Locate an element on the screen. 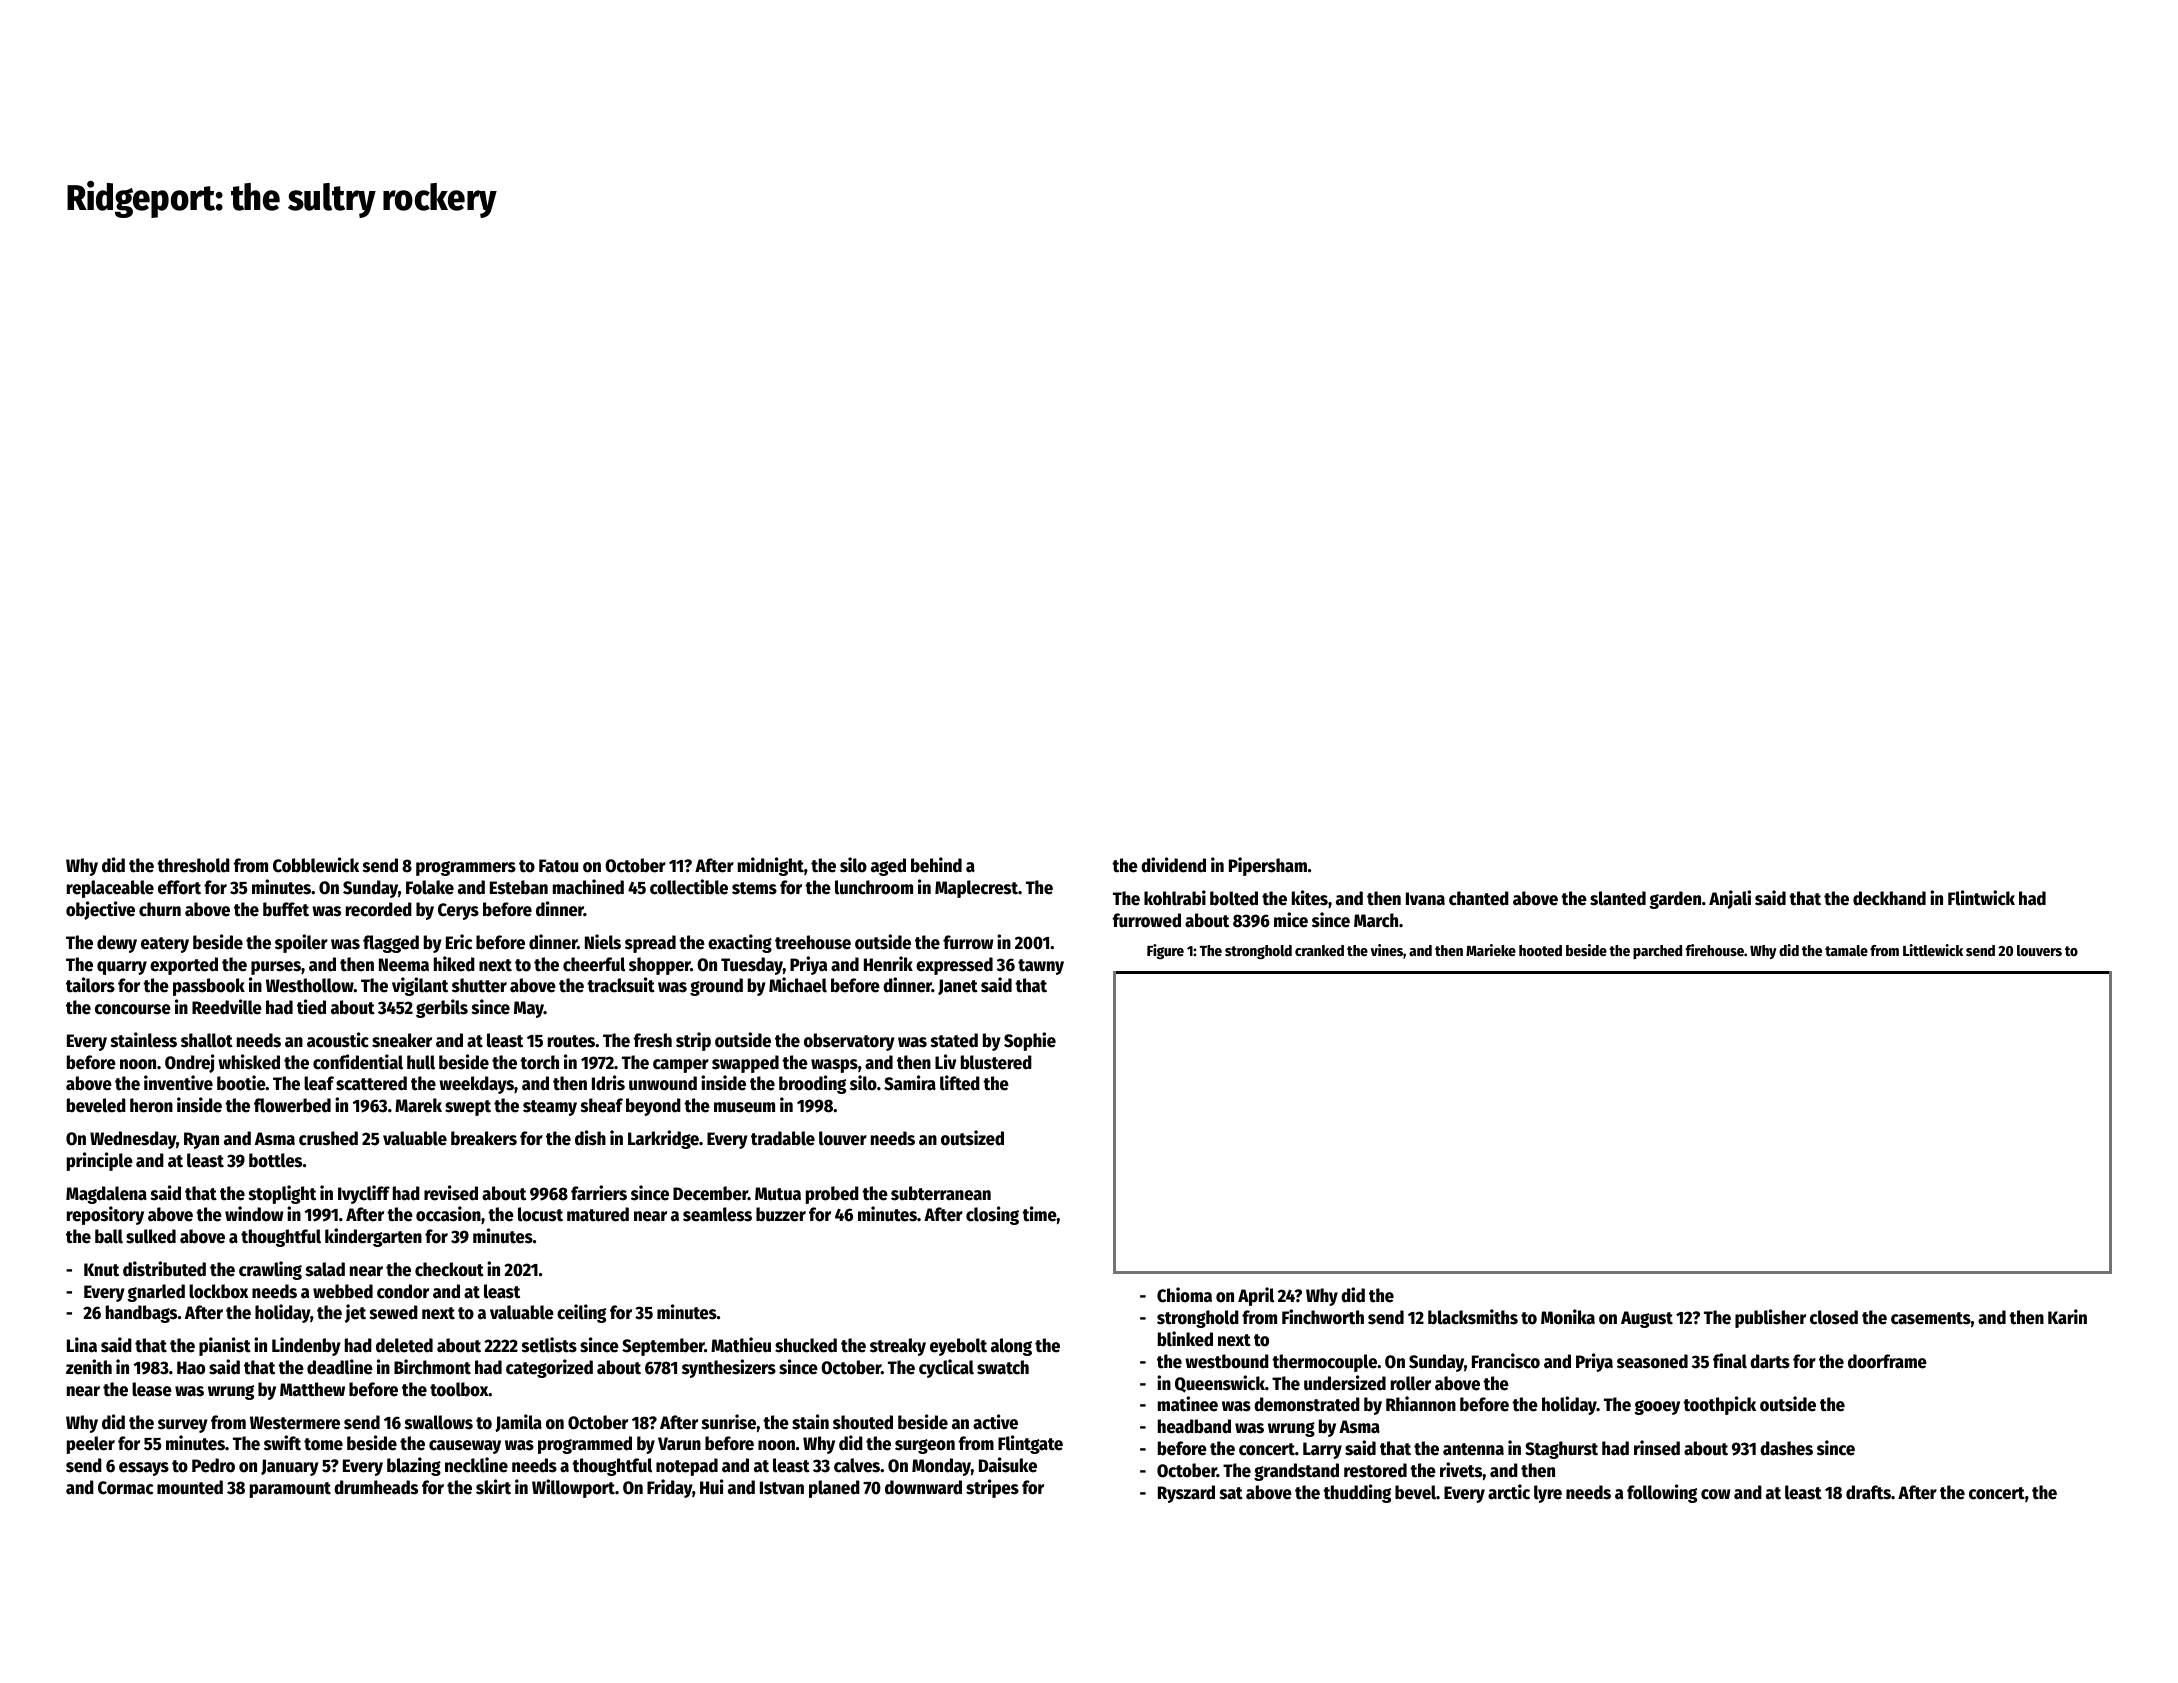 The width and height of the screenshot is (2178, 1683). probed is located at coordinates (832, 1195).
